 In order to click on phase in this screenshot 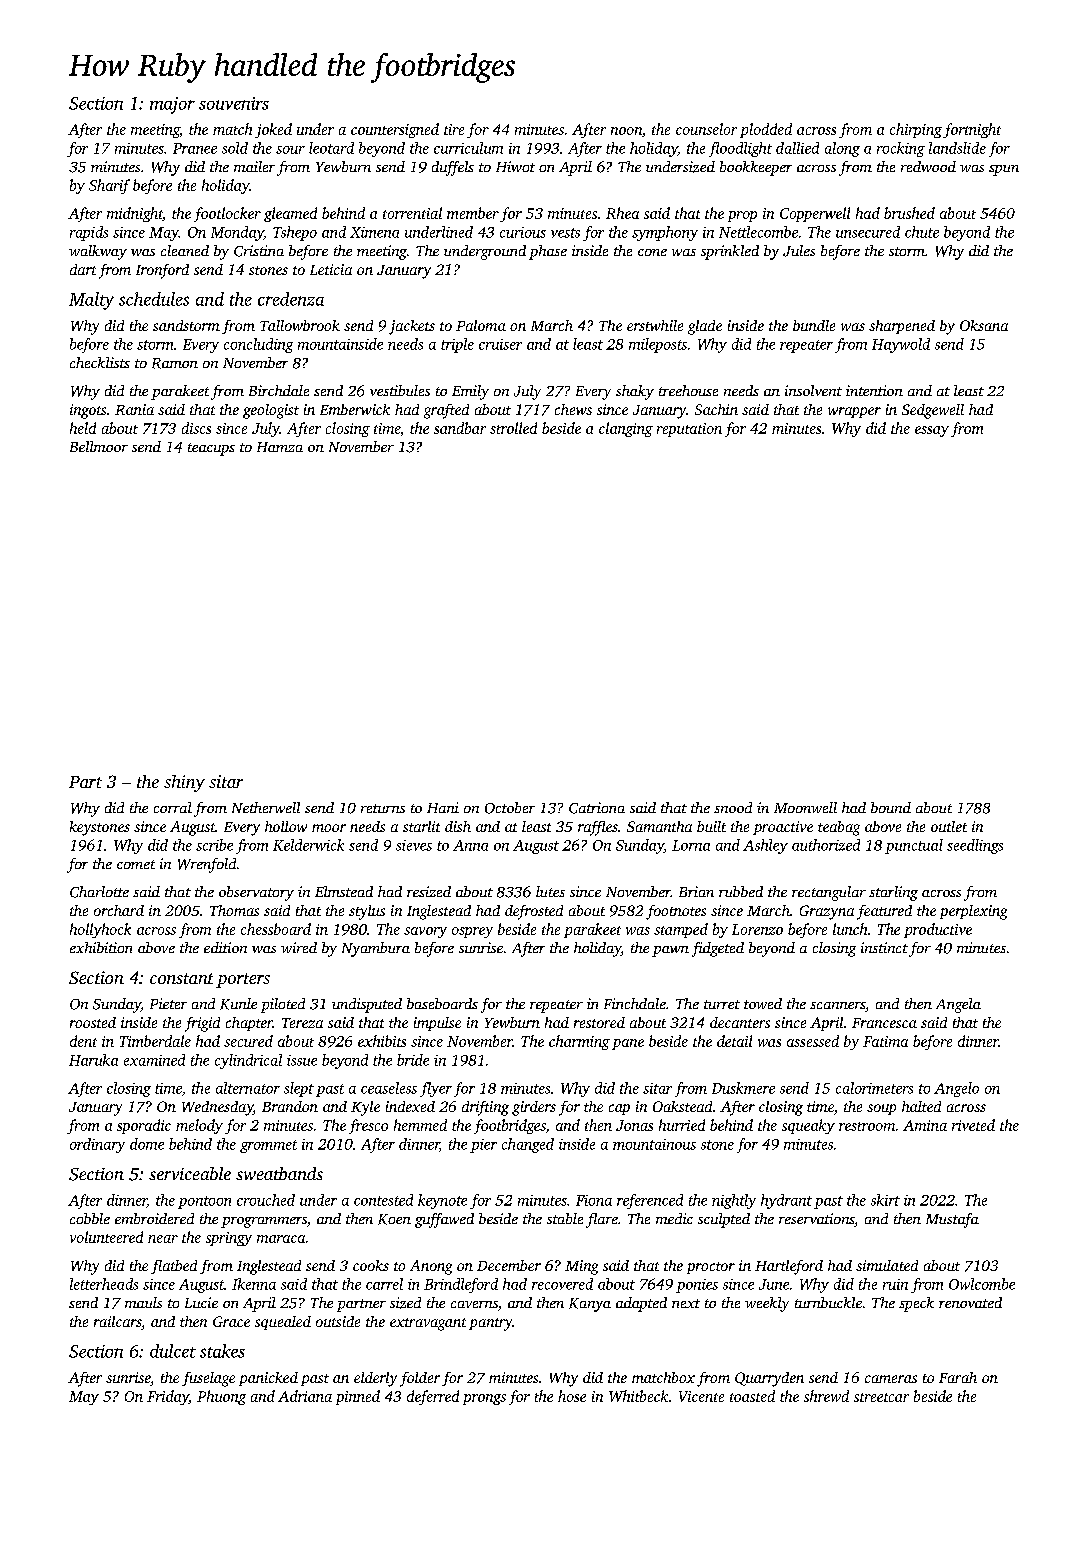, I will do `click(548, 252)`.
